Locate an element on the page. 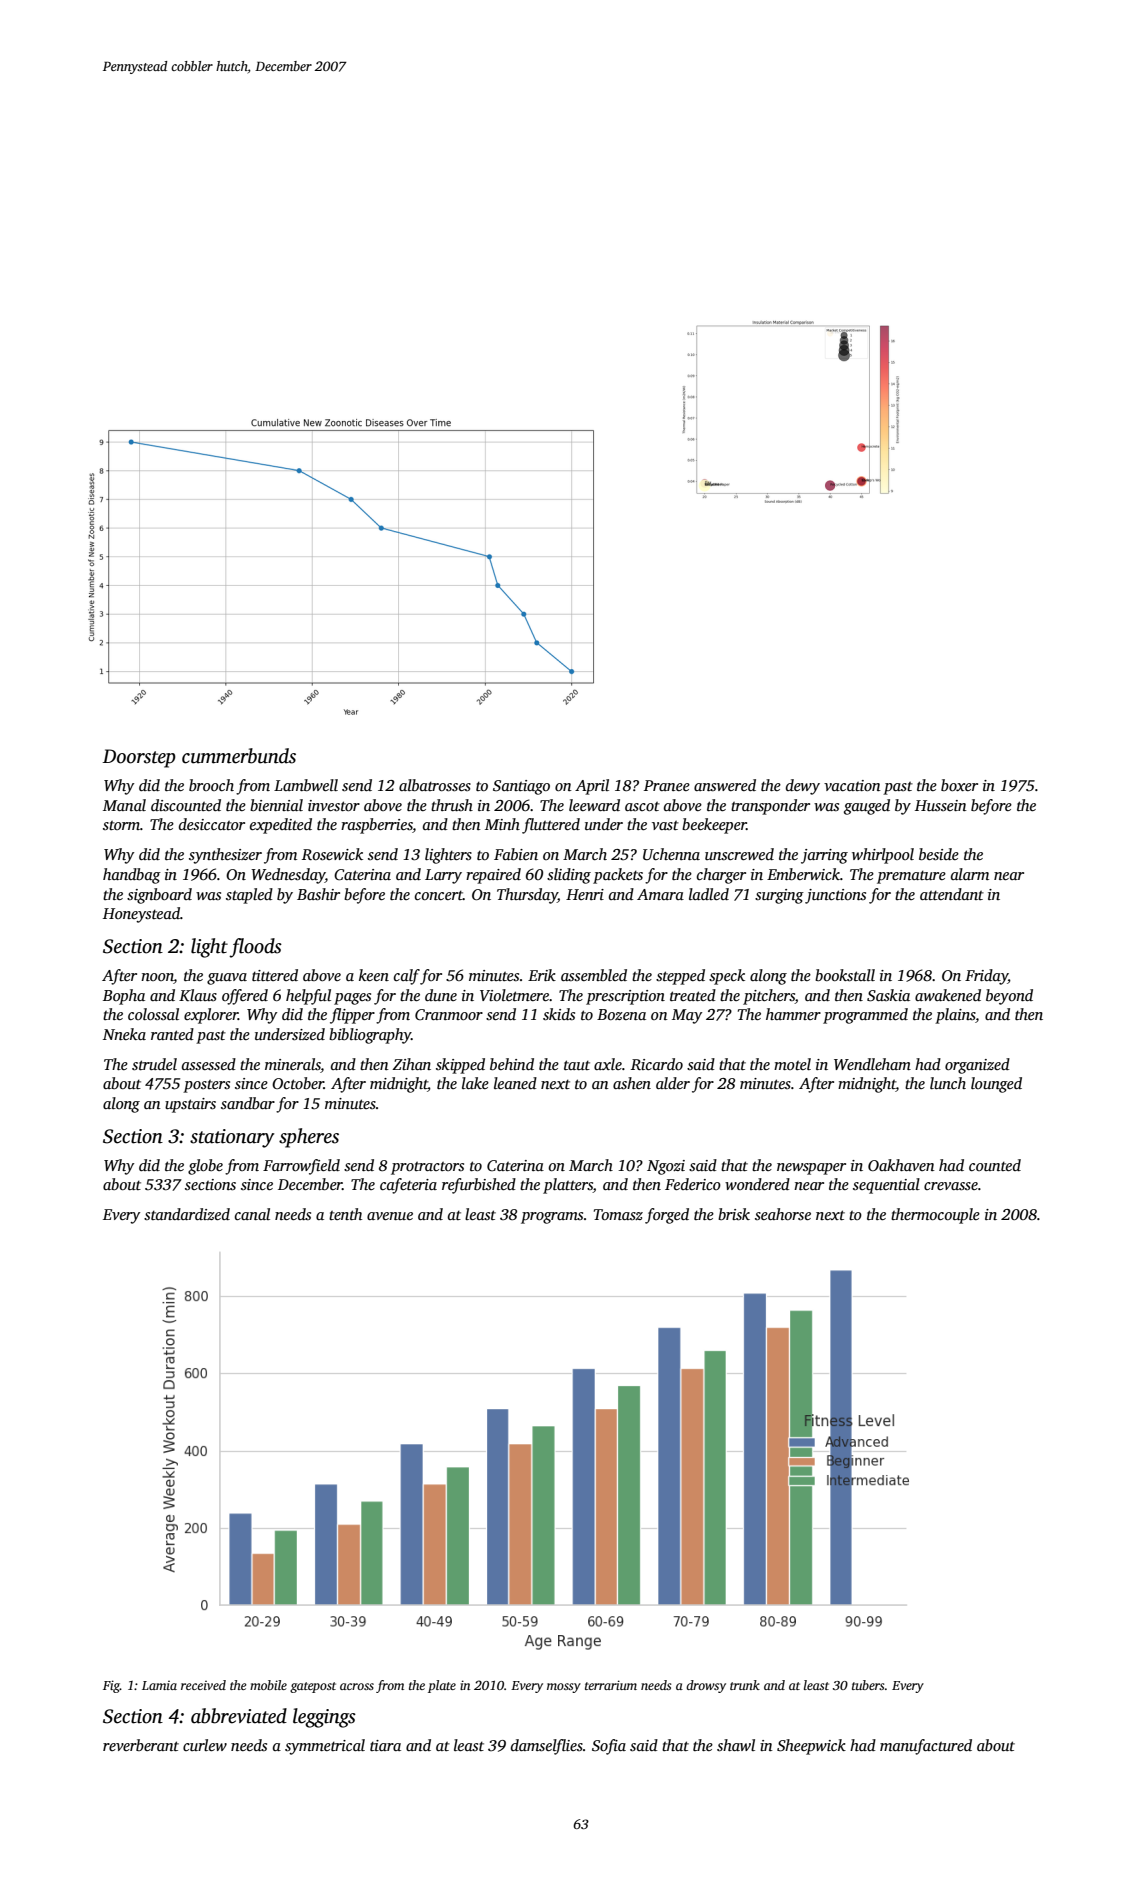  dewy is located at coordinates (803, 787).
